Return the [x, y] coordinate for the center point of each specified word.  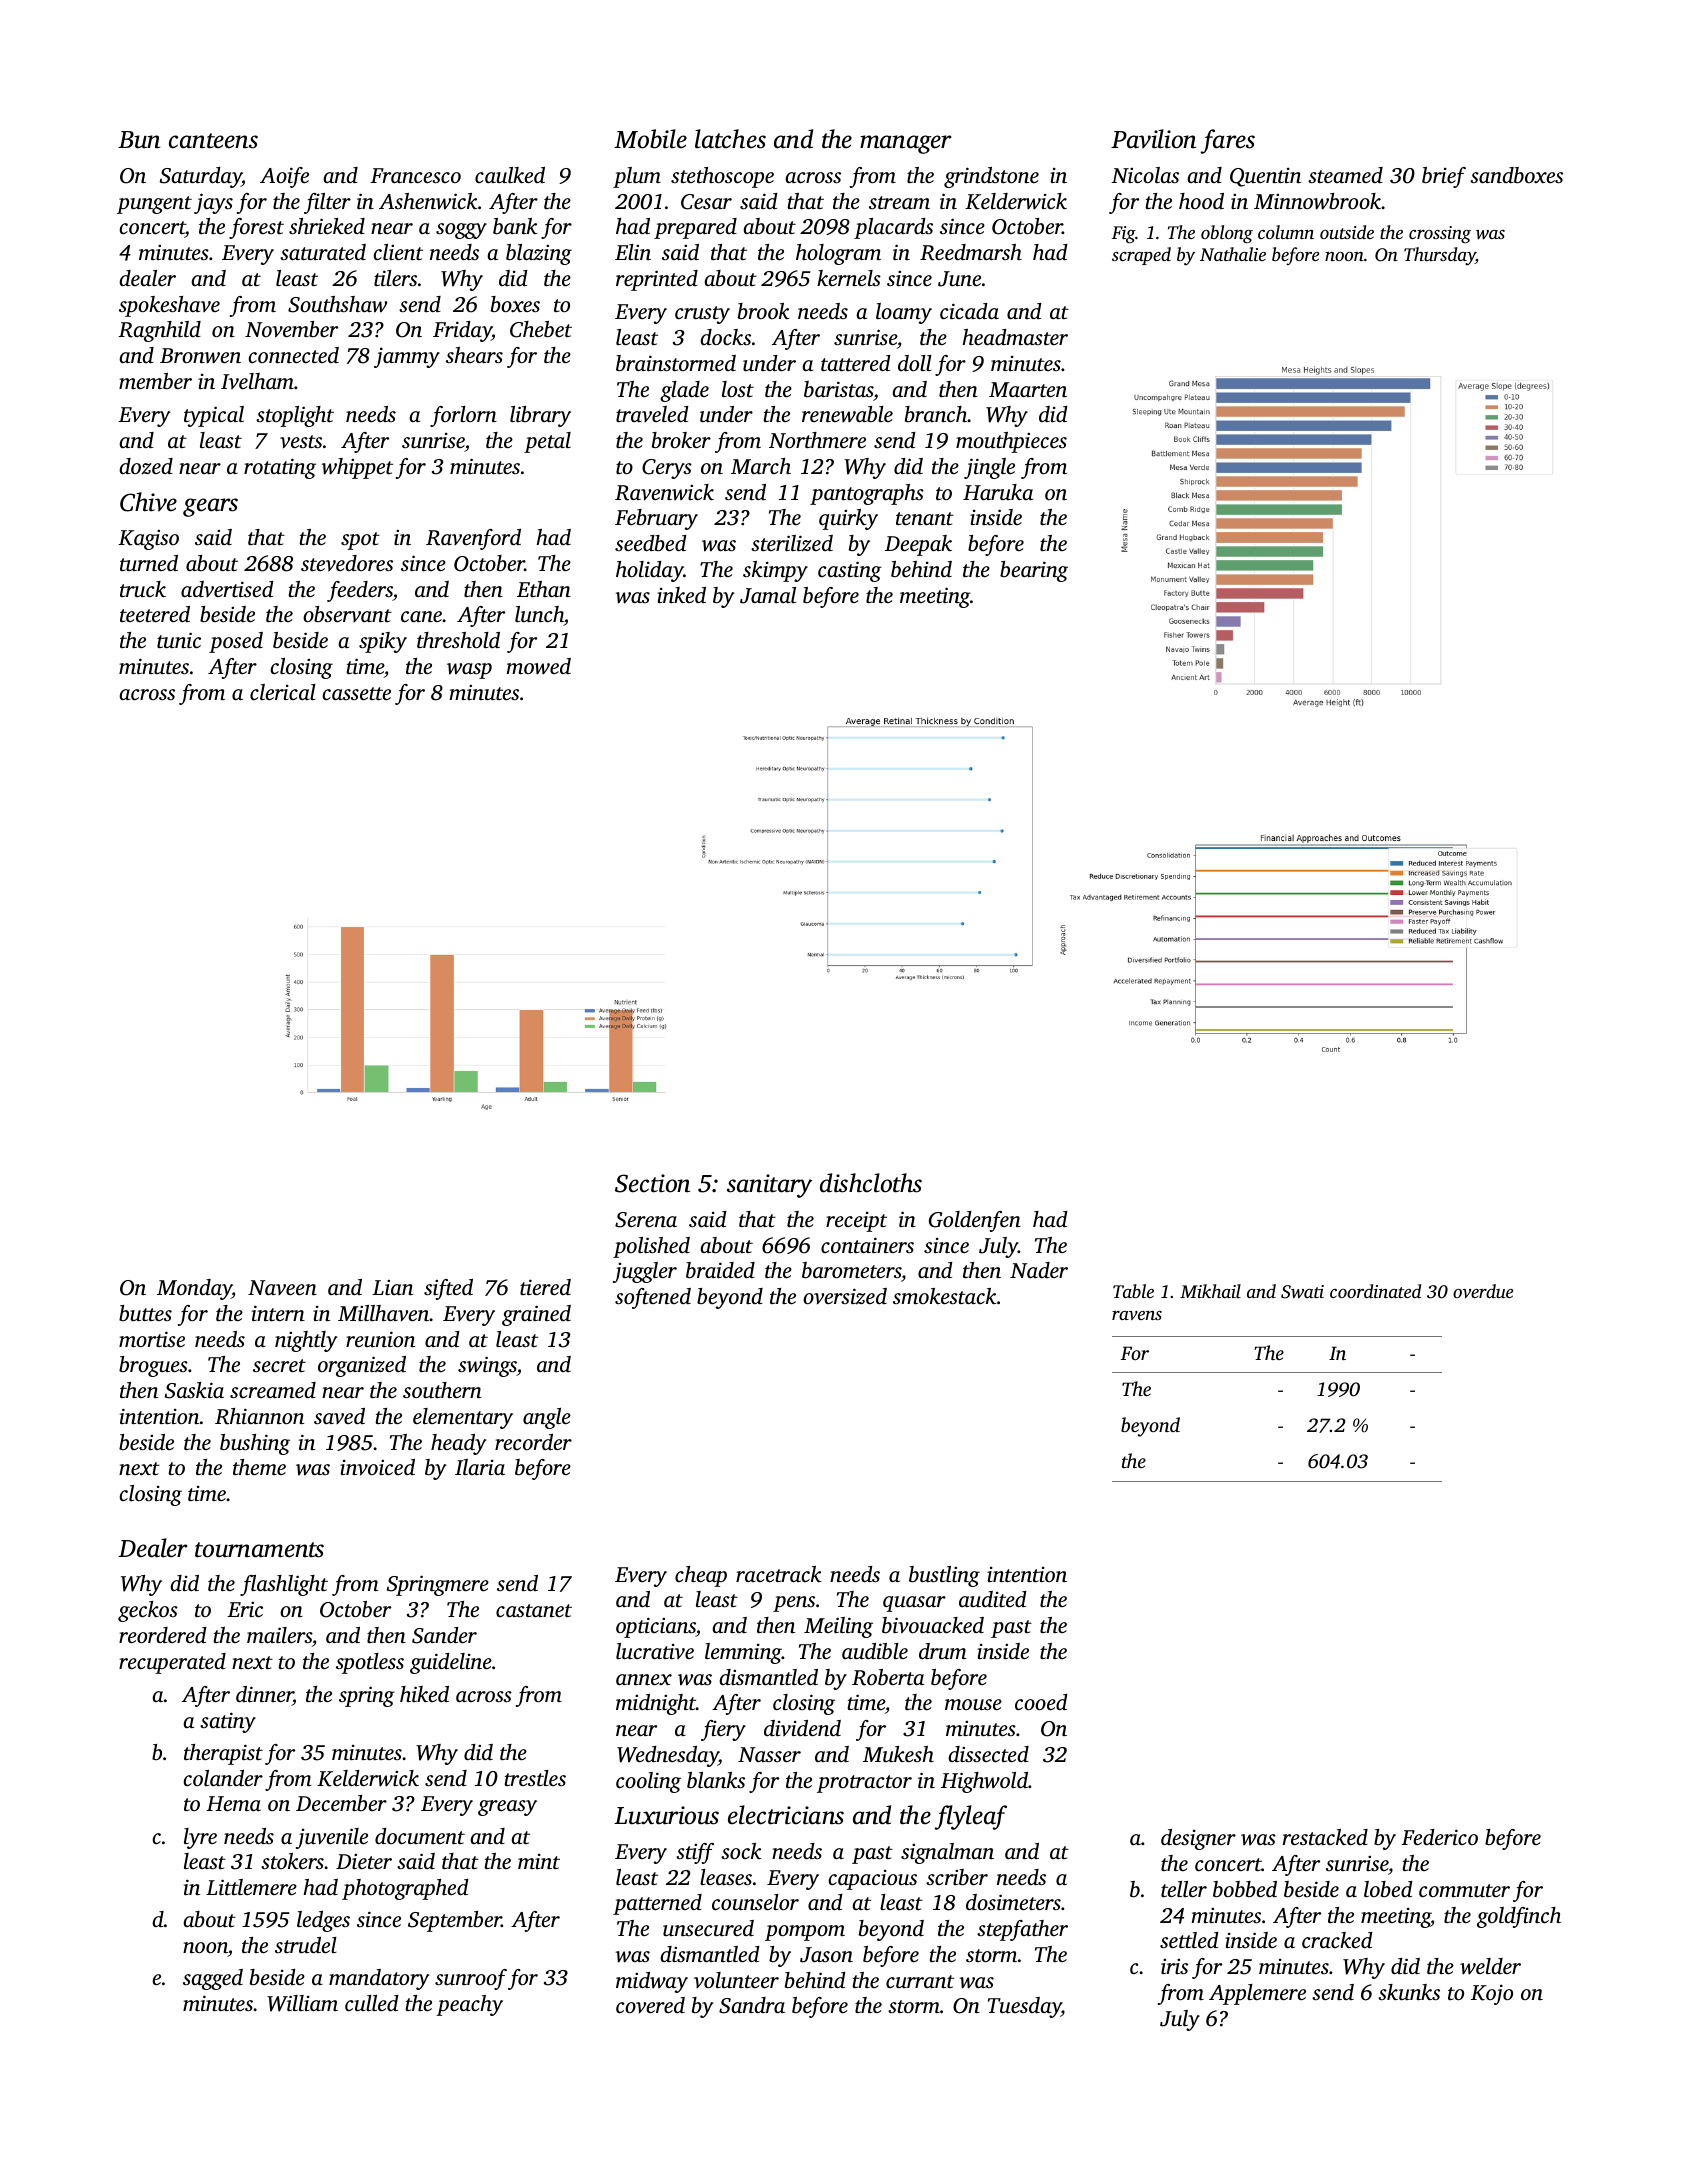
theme [259, 1467]
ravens [1137, 1315]
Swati [1302, 1292]
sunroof [471, 1979]
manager [906, 144]
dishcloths [871, 1183]
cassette [356, 693]
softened [653, 1298]
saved [339, 1416]
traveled [652, 414]
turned [149, 563]
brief [1444, 177]
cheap [701, 1576]
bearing [1034, 571]
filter [327, 203]
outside [1347, 232]
